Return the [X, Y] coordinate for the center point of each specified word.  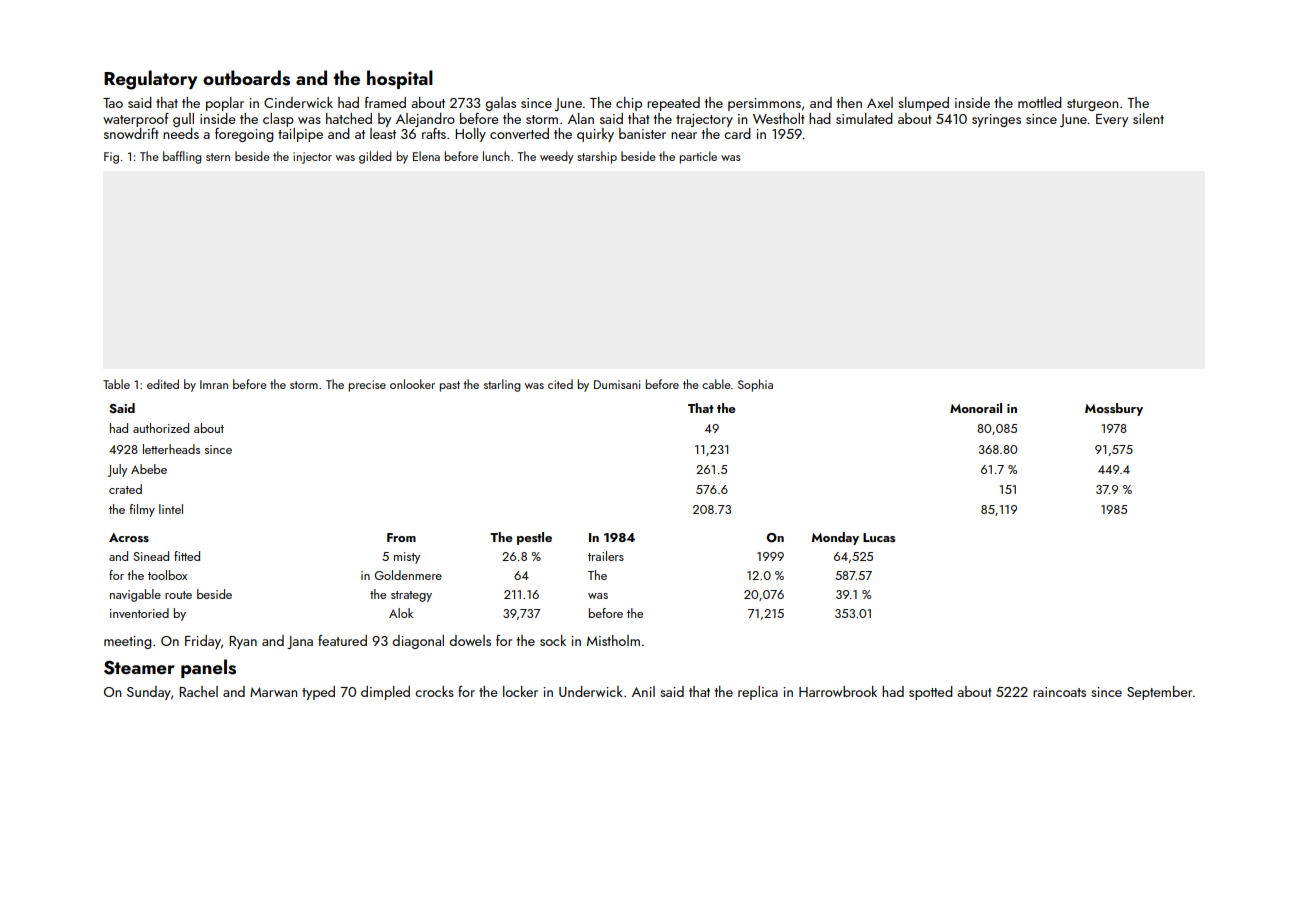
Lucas [879, 537]
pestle [534, 538]
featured [342, 640]
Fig [111, 158]
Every [1112, 120]
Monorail [976, 408]
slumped [923, 104]
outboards [246, 78]
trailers [606, 556]
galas [501, 104]
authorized [161, 428]
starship [597, 157]
